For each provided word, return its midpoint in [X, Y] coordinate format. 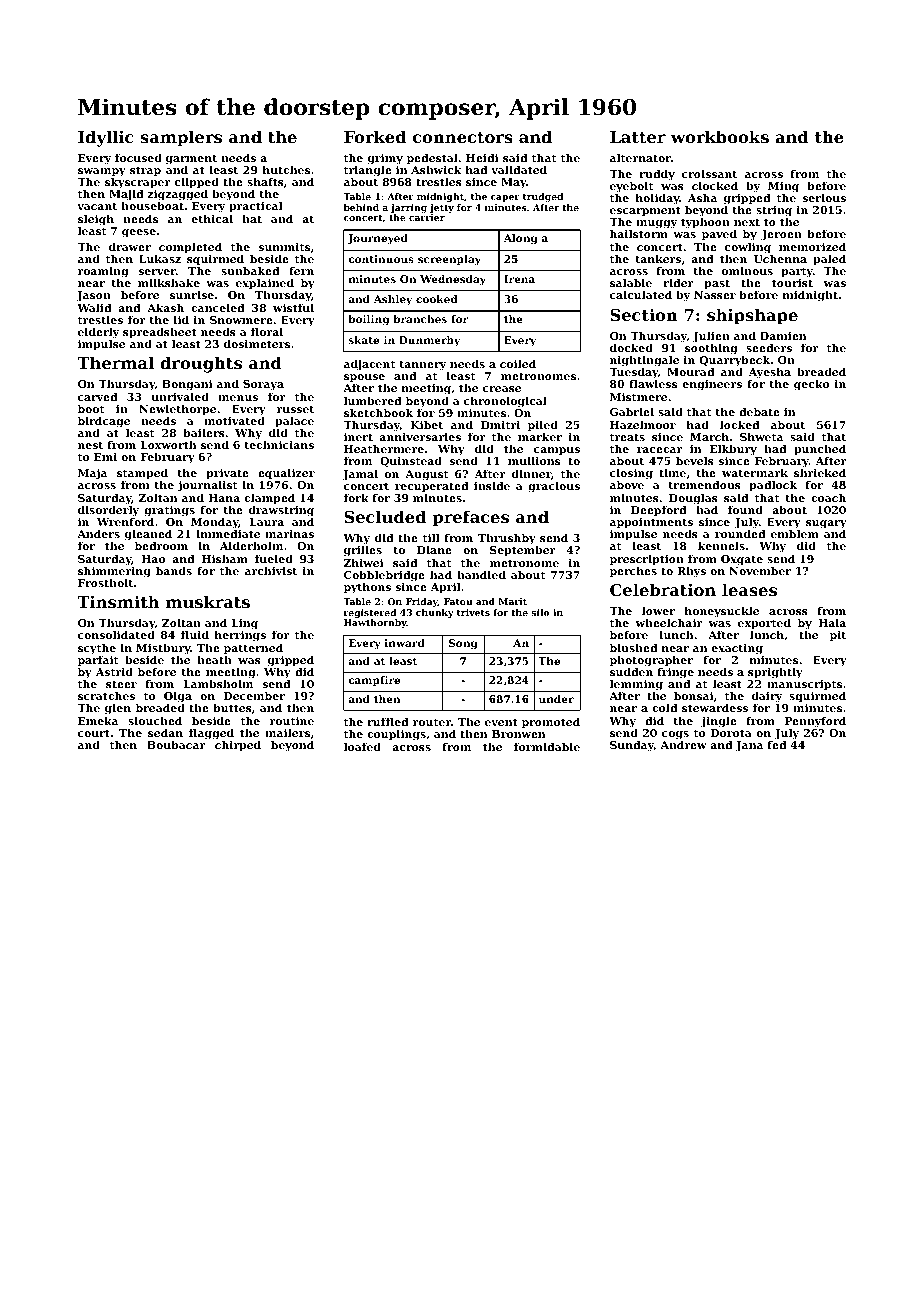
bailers [204, 432]
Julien [711, 336]
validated [519, 169]
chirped [238, 746]
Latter [638, 137]
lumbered [372, 400]
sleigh [96, 220]
